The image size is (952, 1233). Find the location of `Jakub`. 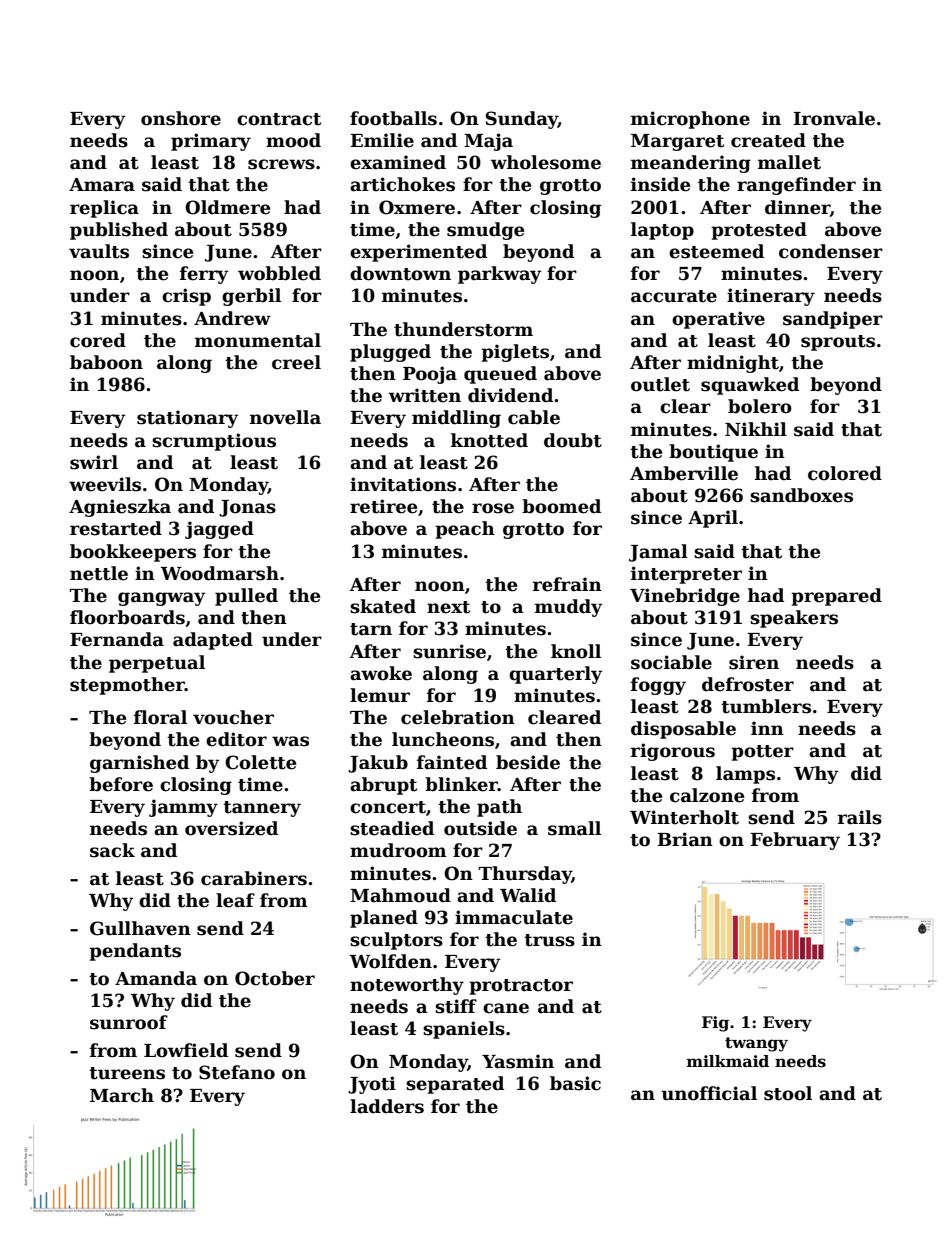

Jakub is located at coordinates (378, 764).
